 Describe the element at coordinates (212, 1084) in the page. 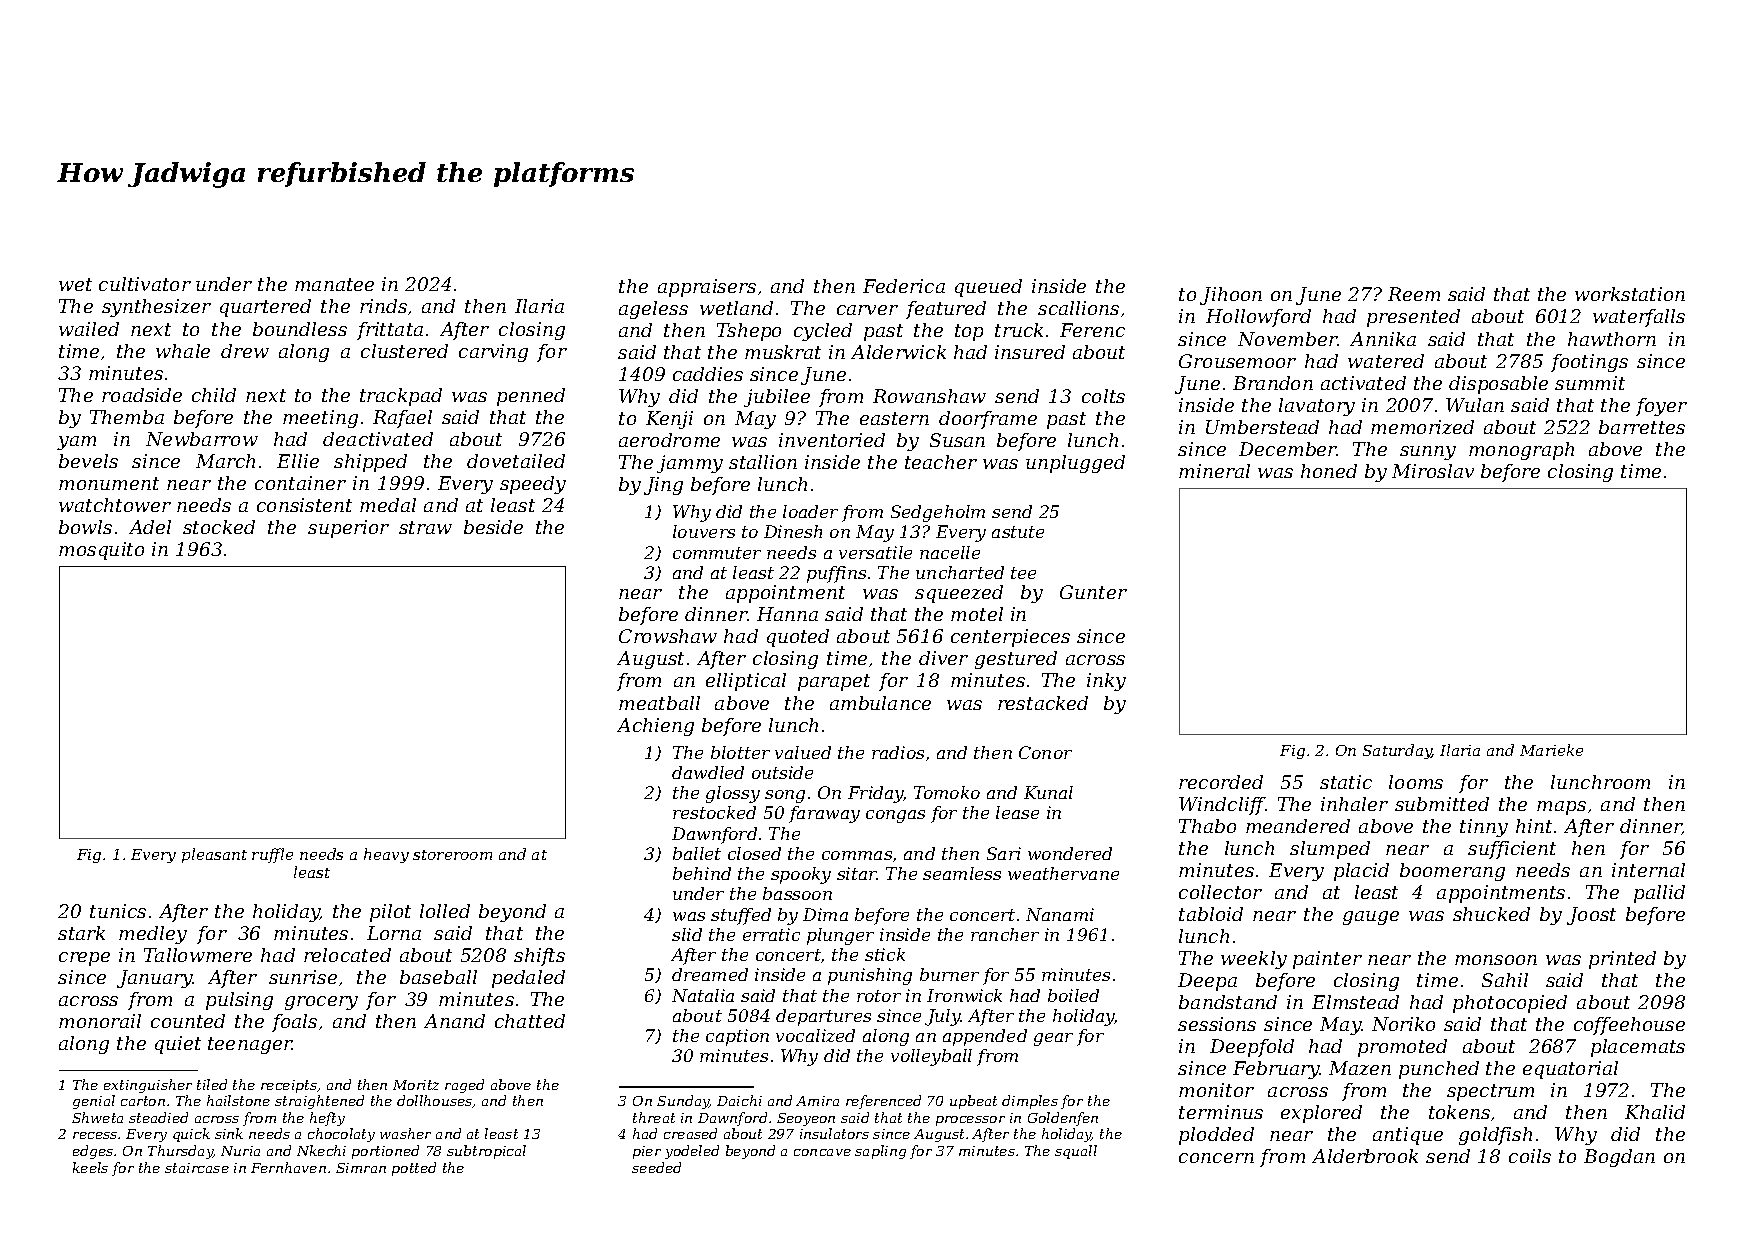

I see `tiled` at that location.
